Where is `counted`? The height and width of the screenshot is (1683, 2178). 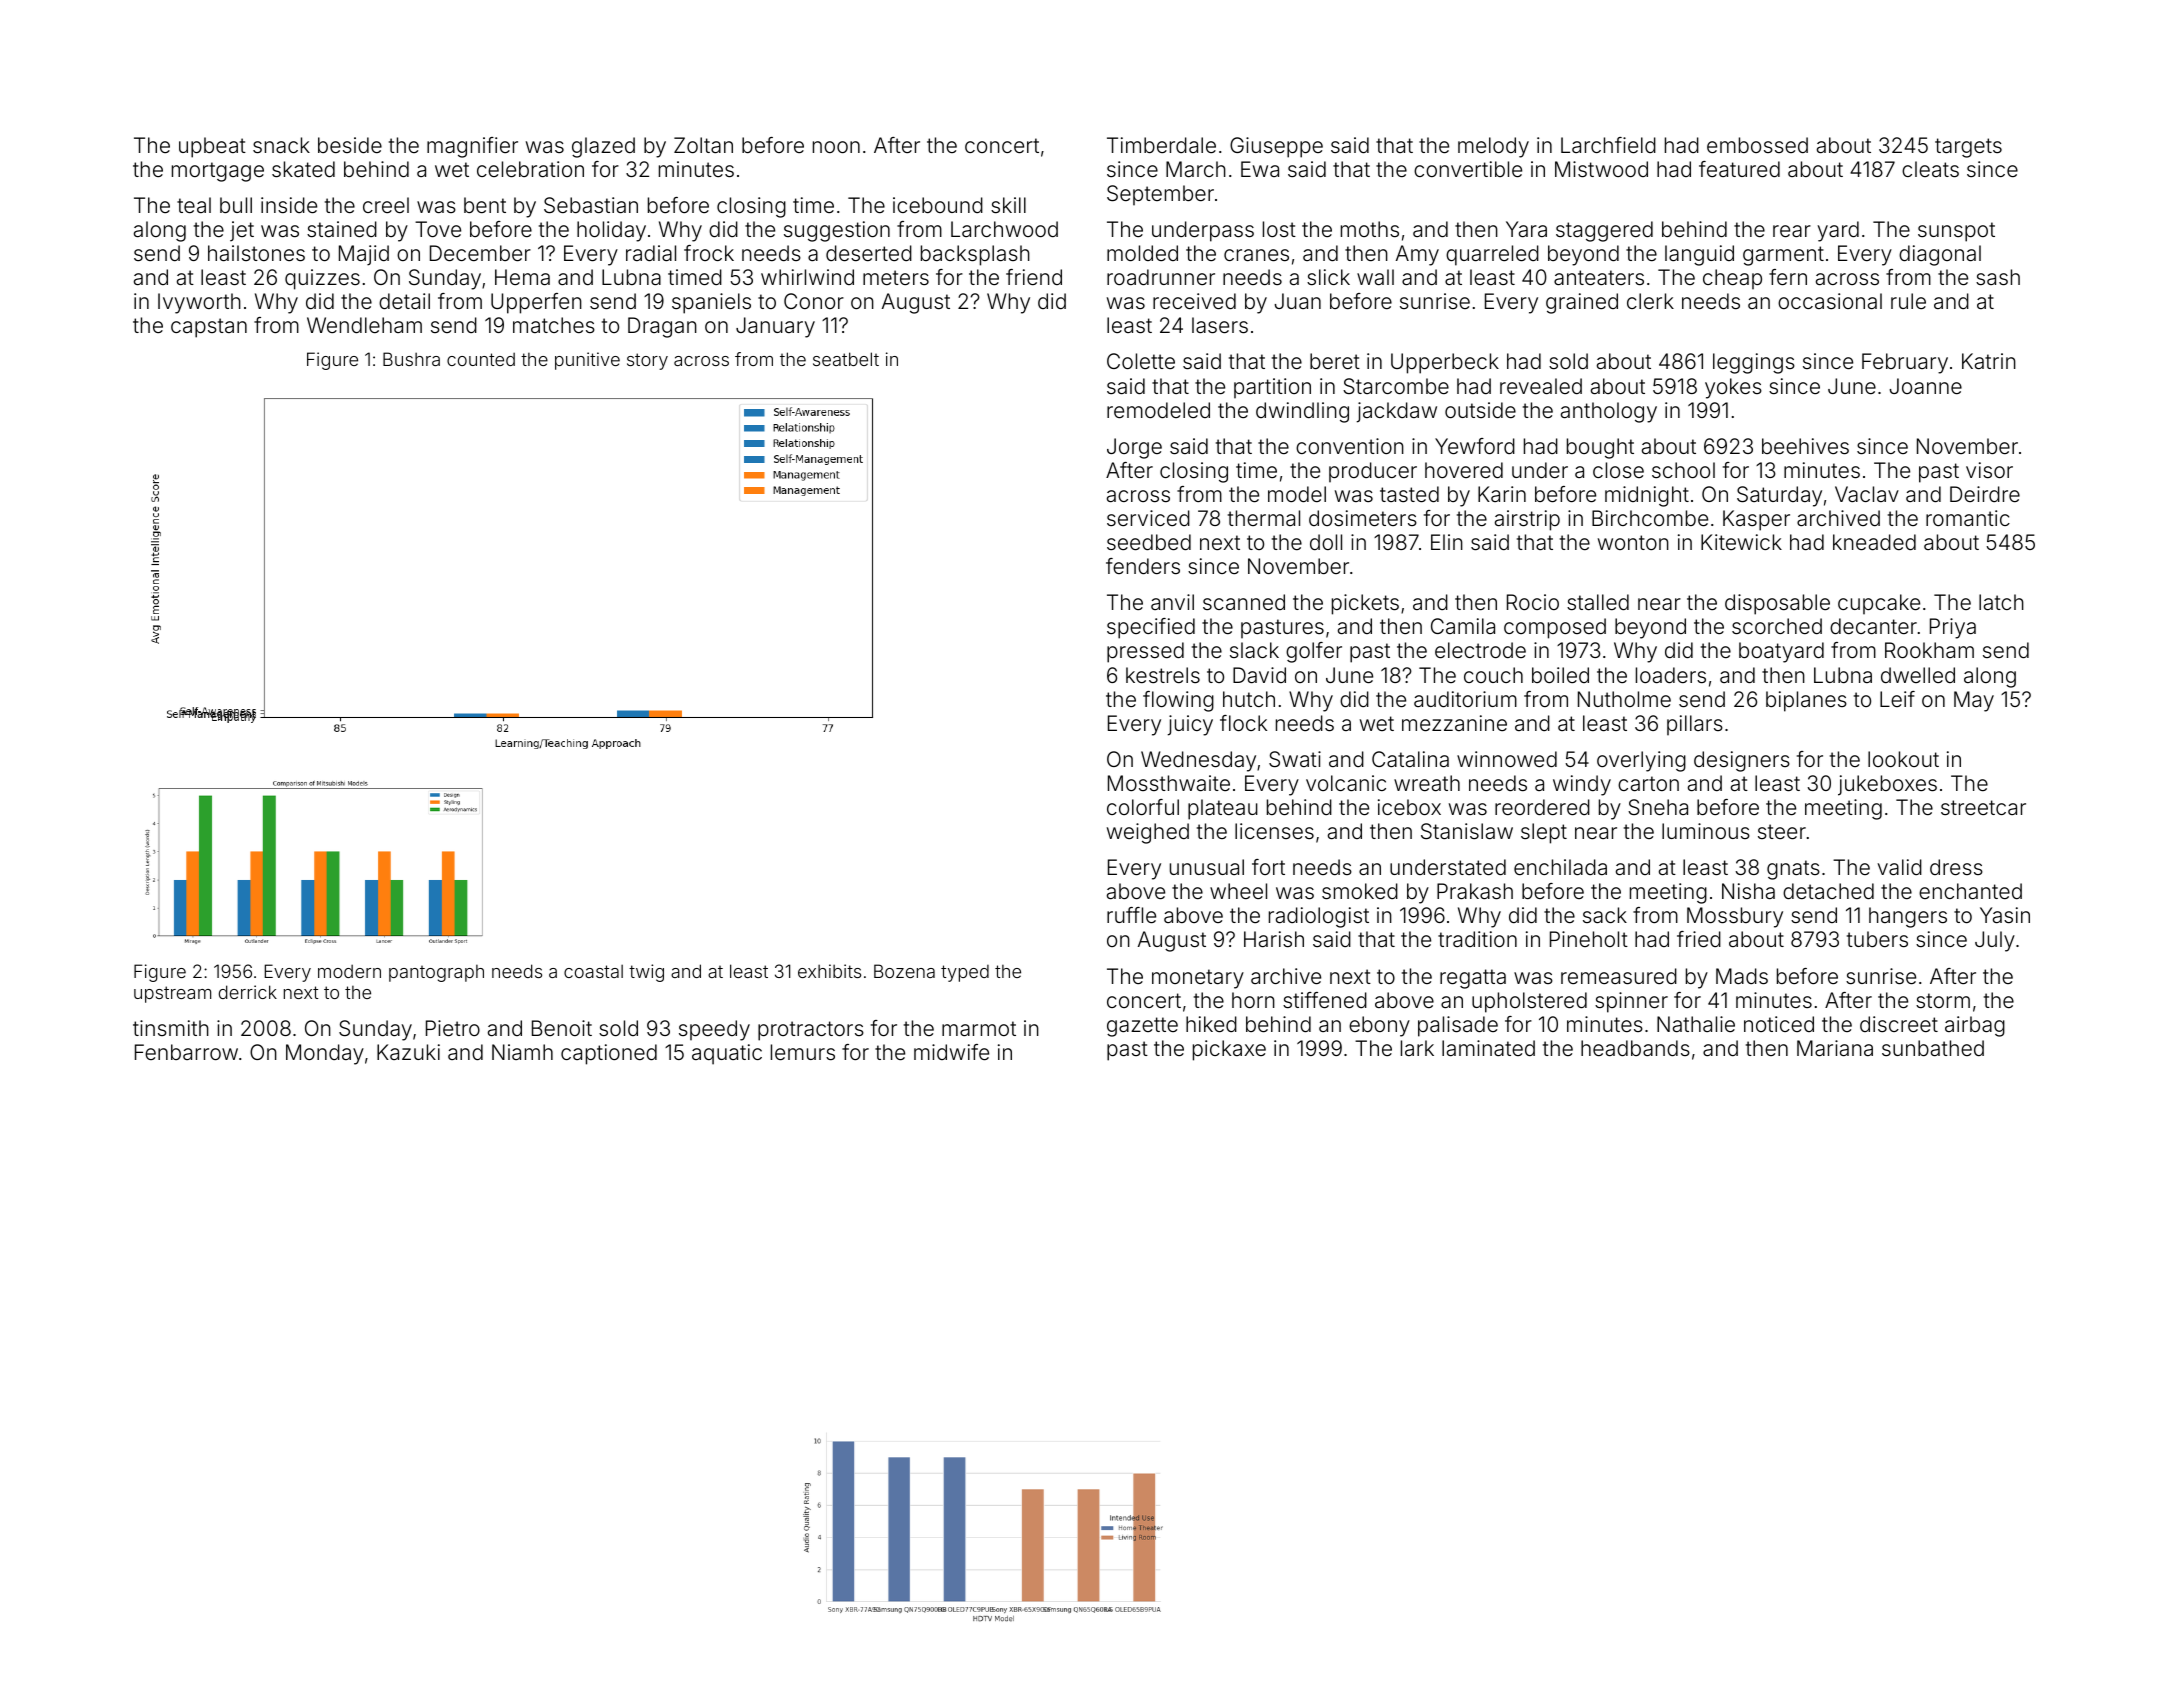
counted is located at coordinates (481, 359).
